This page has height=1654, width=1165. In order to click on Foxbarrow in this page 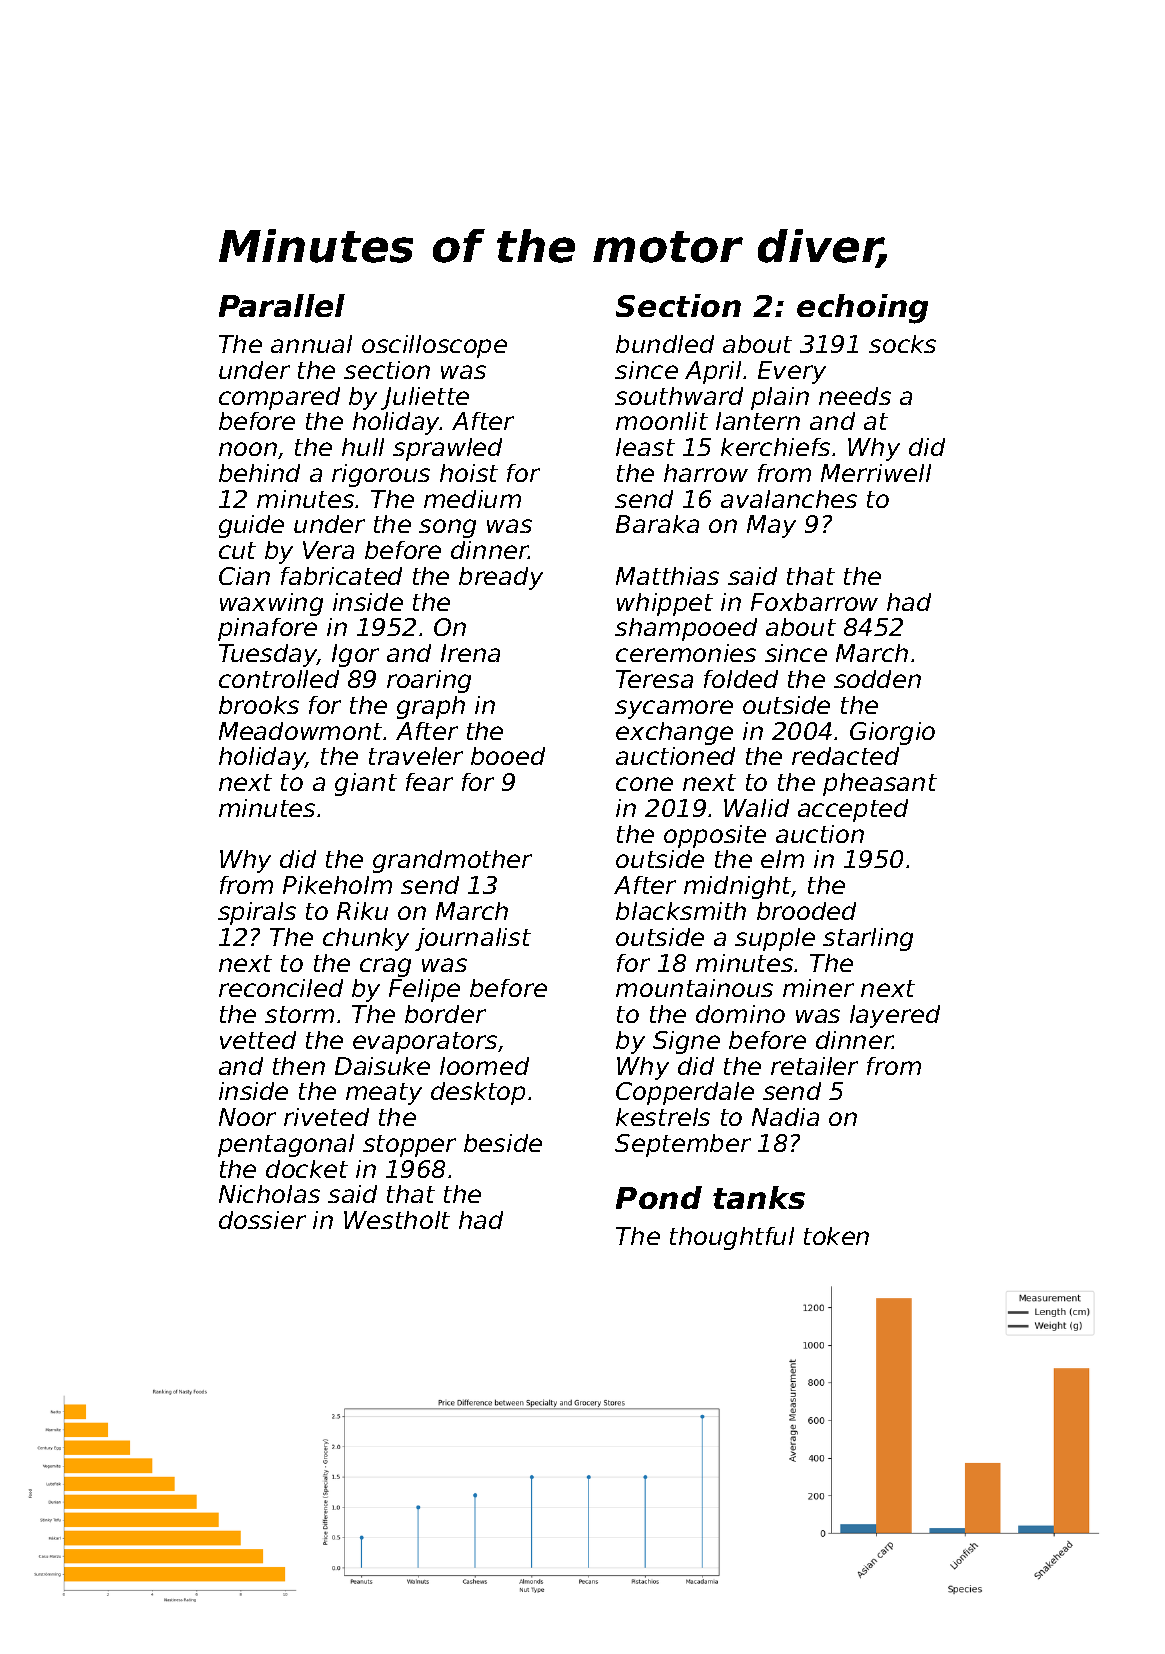, I will do `click(814, 602)`.
